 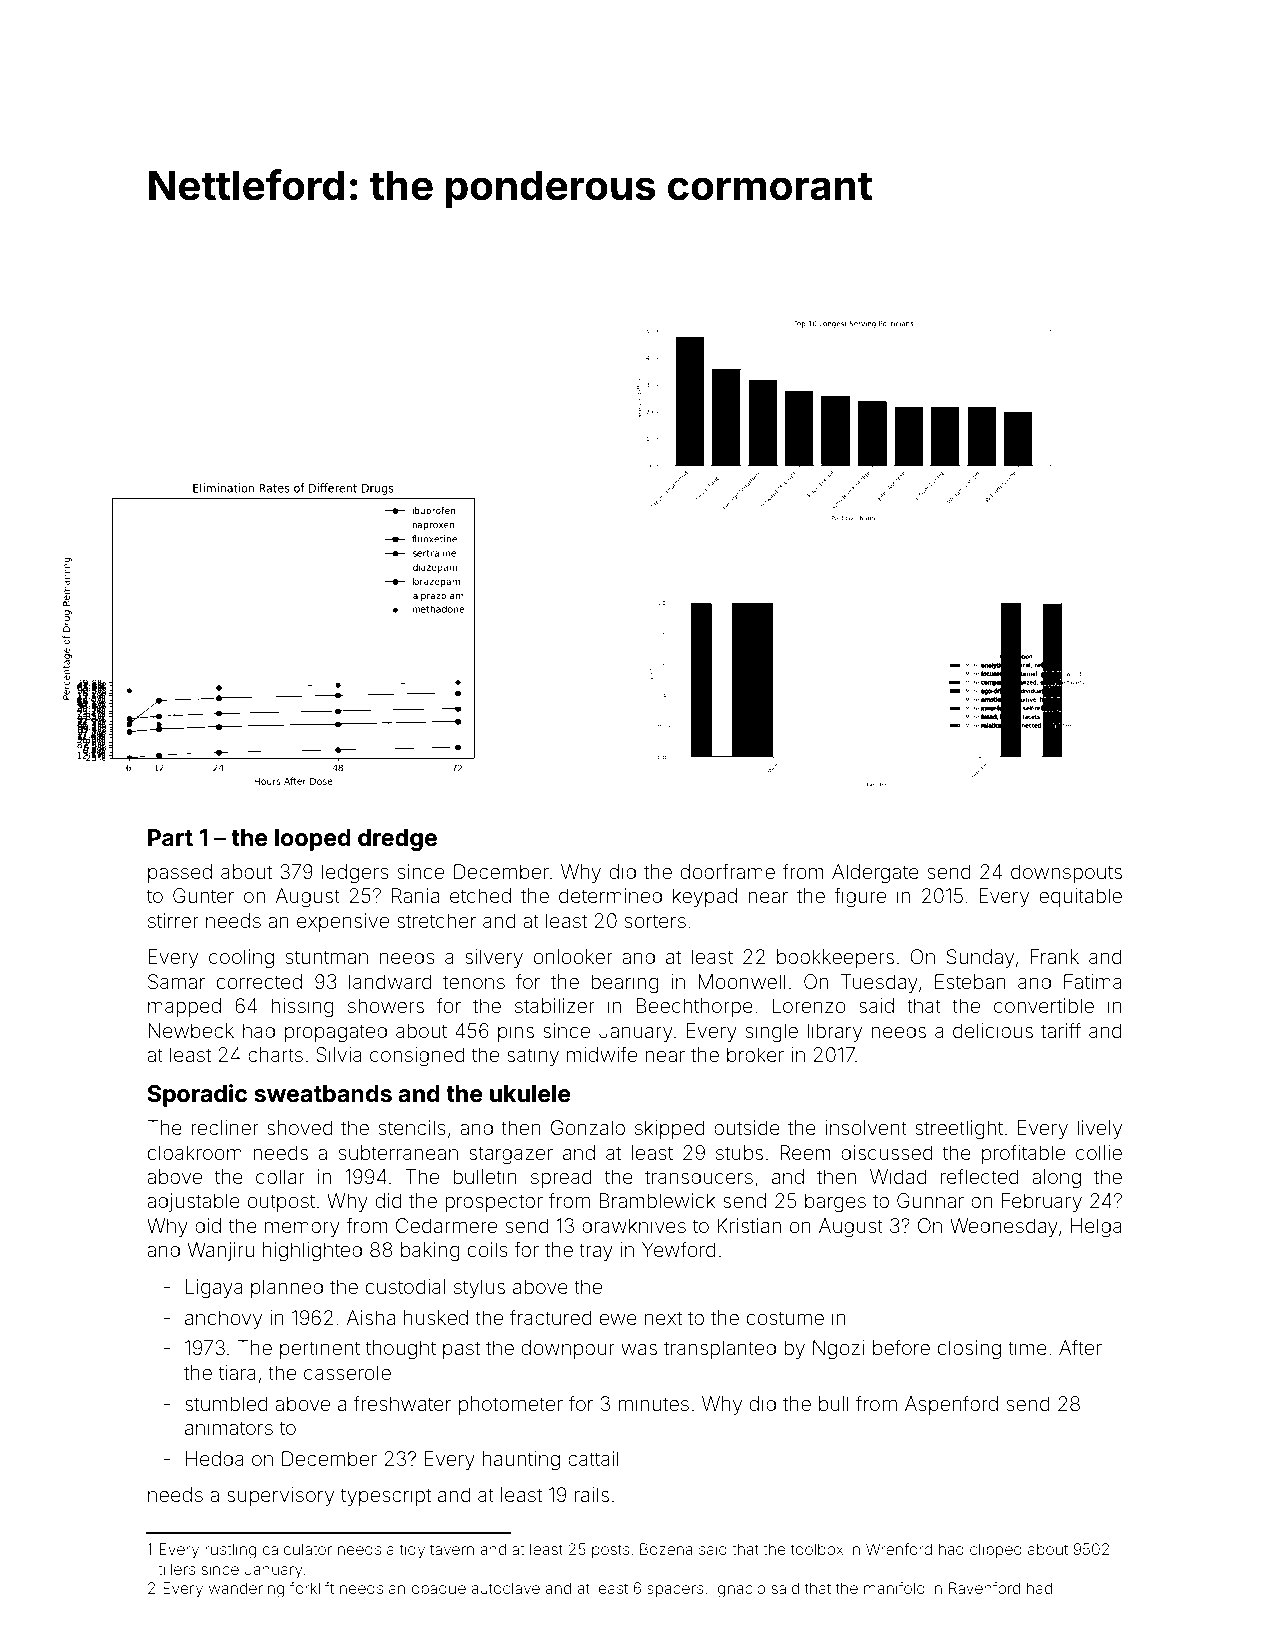 What do you see at coordinates (728, 871) in the screenshot?
I see `doorframe` at bounding box center [728, 871].
